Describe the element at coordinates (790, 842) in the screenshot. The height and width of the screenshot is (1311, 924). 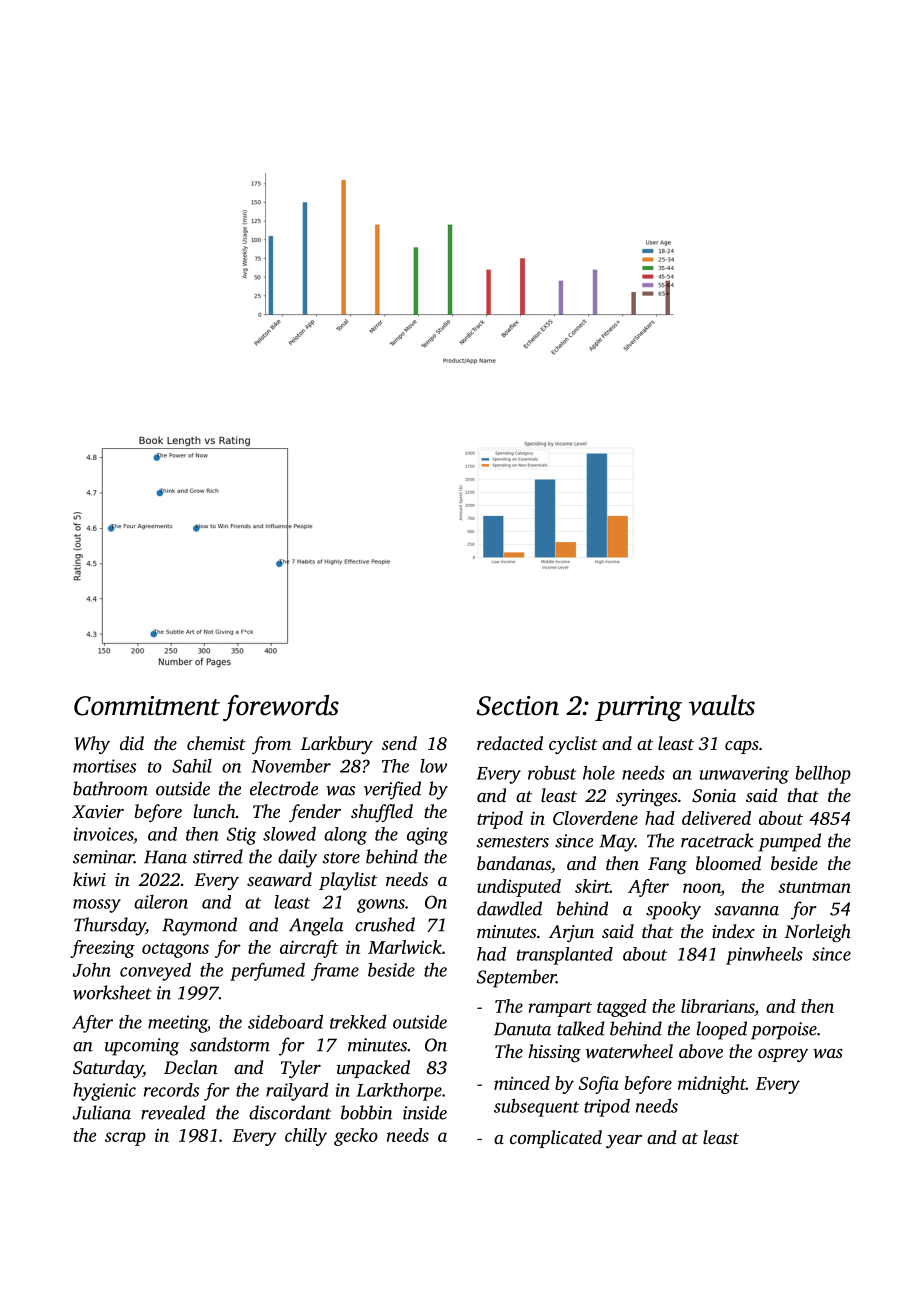
I see `pumped` at that location.
